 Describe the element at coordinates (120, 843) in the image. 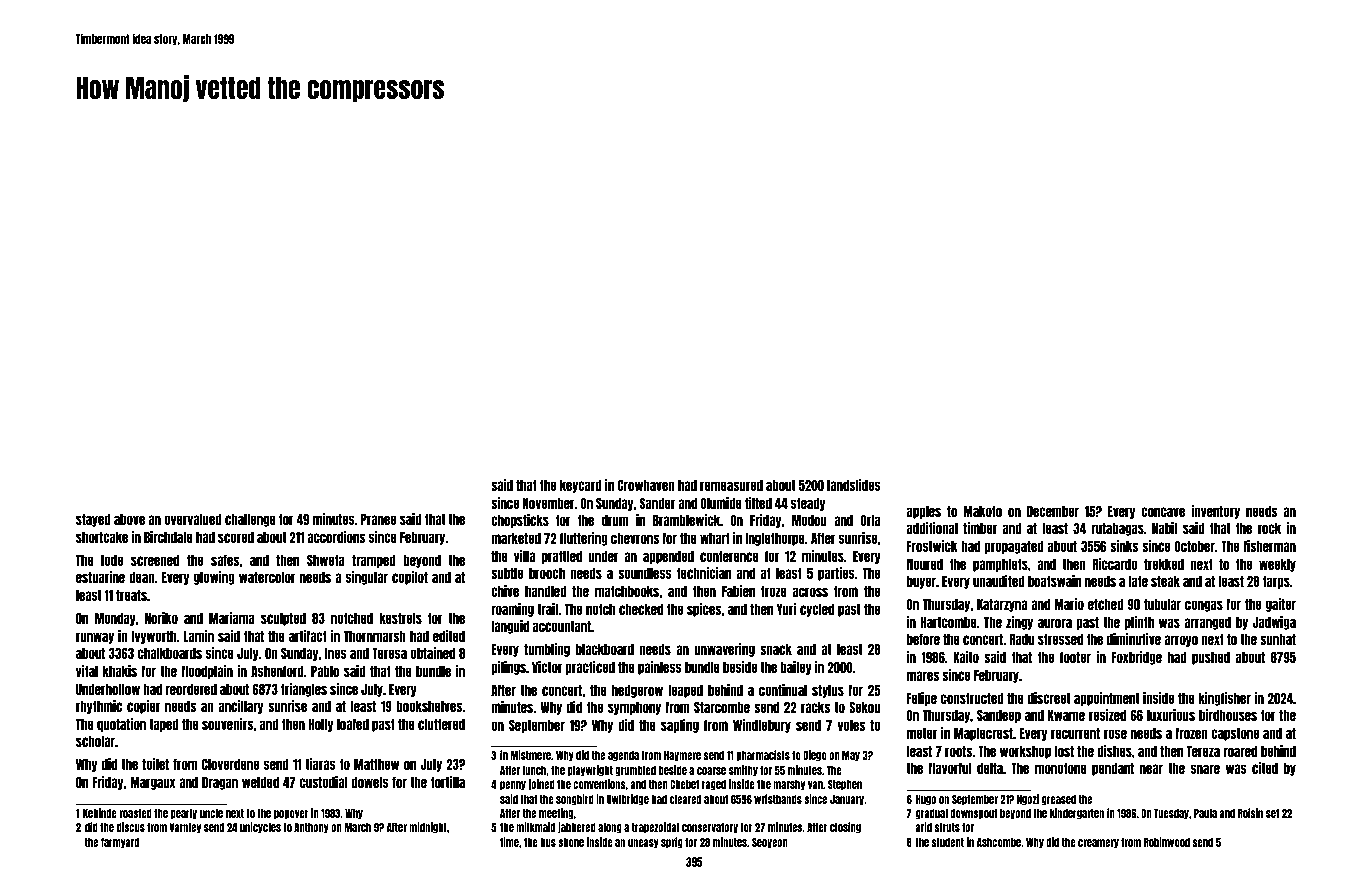

I see `farmyard` at that location.
